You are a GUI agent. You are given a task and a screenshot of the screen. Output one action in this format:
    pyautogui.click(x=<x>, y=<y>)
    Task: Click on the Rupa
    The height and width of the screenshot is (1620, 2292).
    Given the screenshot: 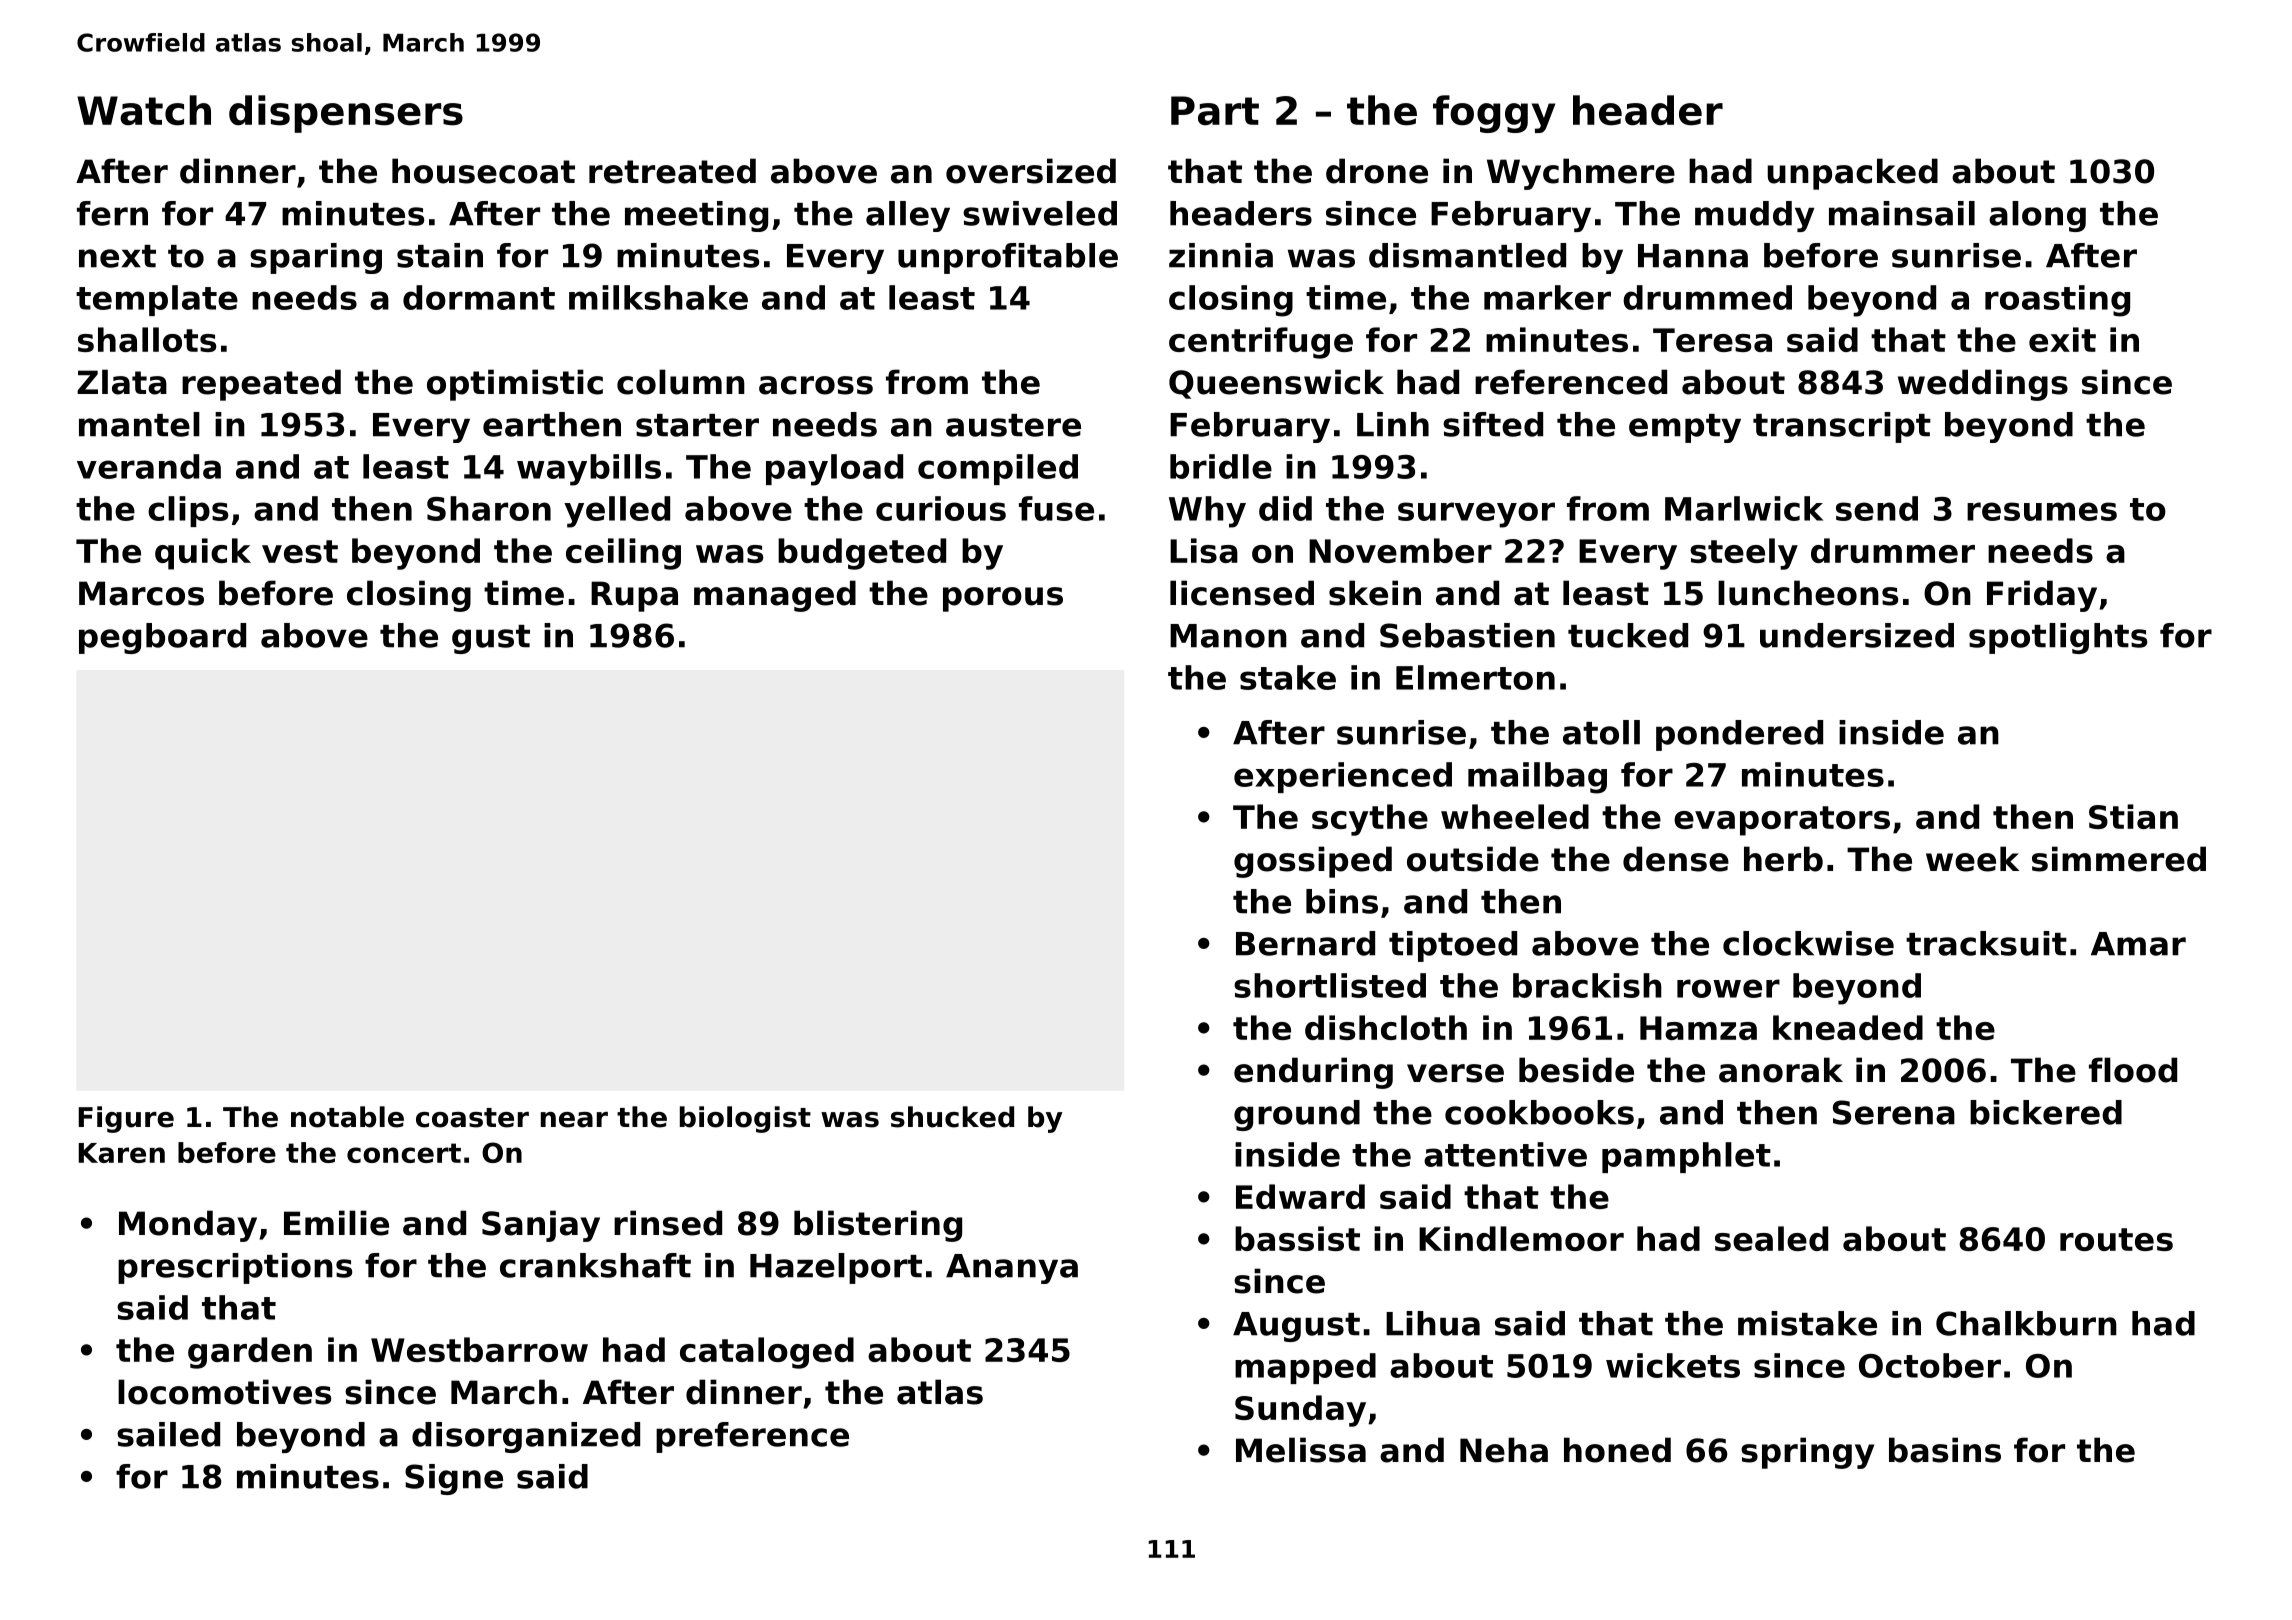 What is the action you would take?
    pyautogui.click(x=634, y=596)
